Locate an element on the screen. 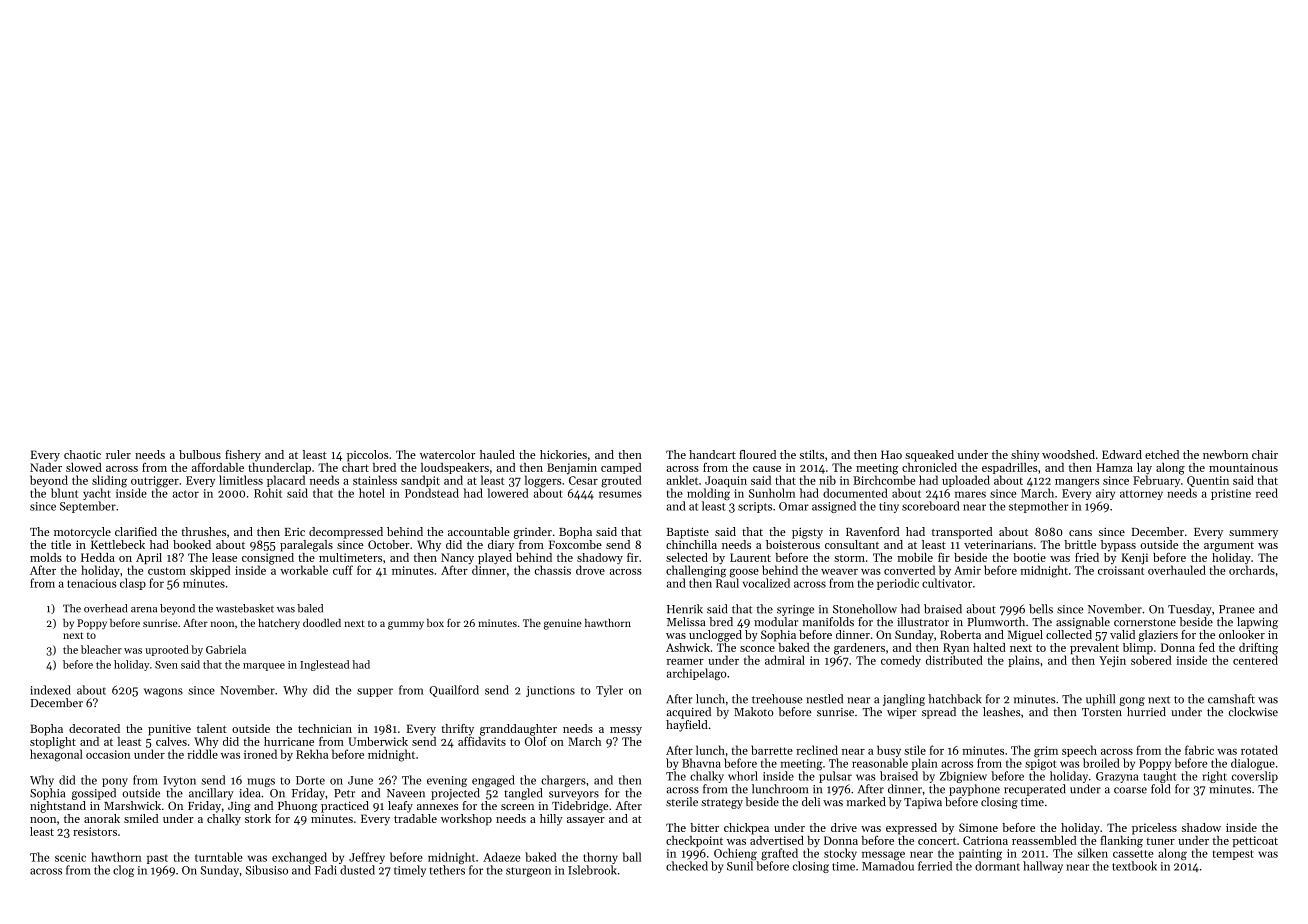 This screenshot has height=924, width=1308. Sunil is located at coordinates (740, 866).
